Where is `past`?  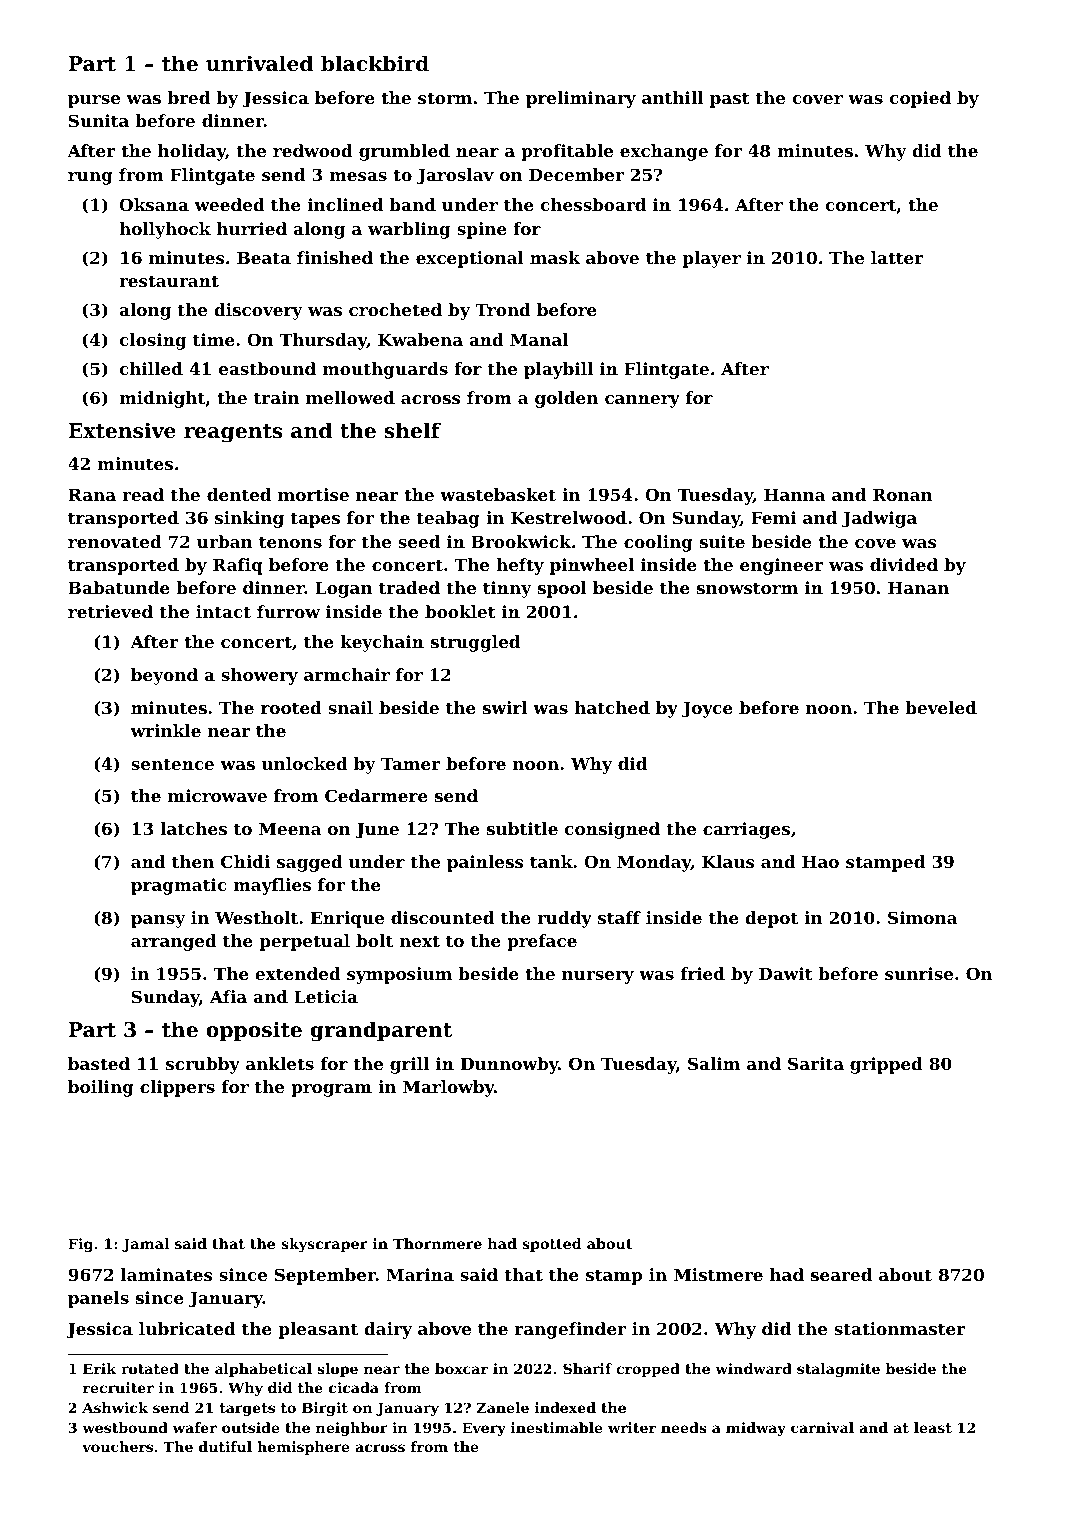
past is located at coordinates (730, 100).
